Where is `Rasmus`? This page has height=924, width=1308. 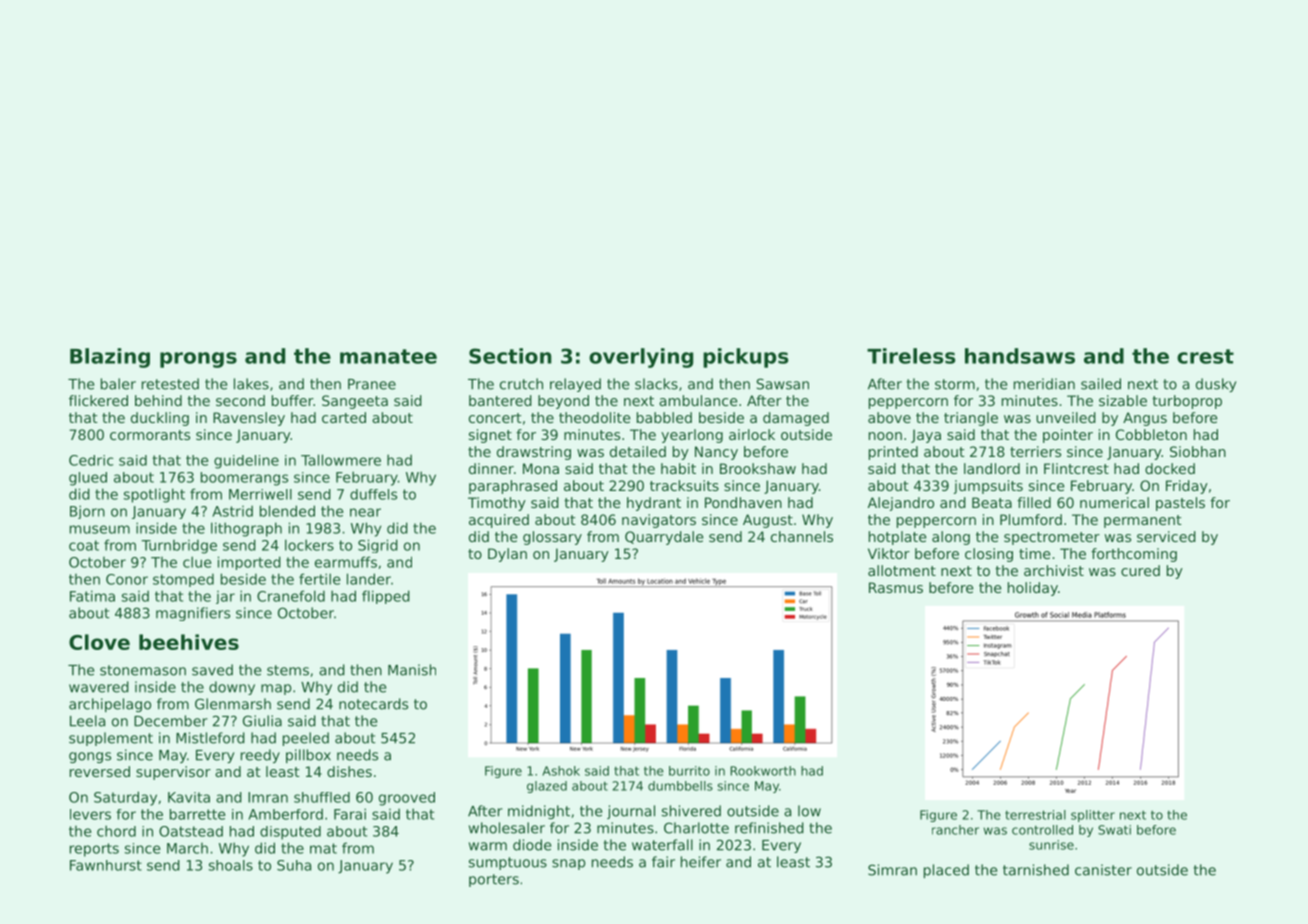 Rasmus is located at coordinates (896, 587).
